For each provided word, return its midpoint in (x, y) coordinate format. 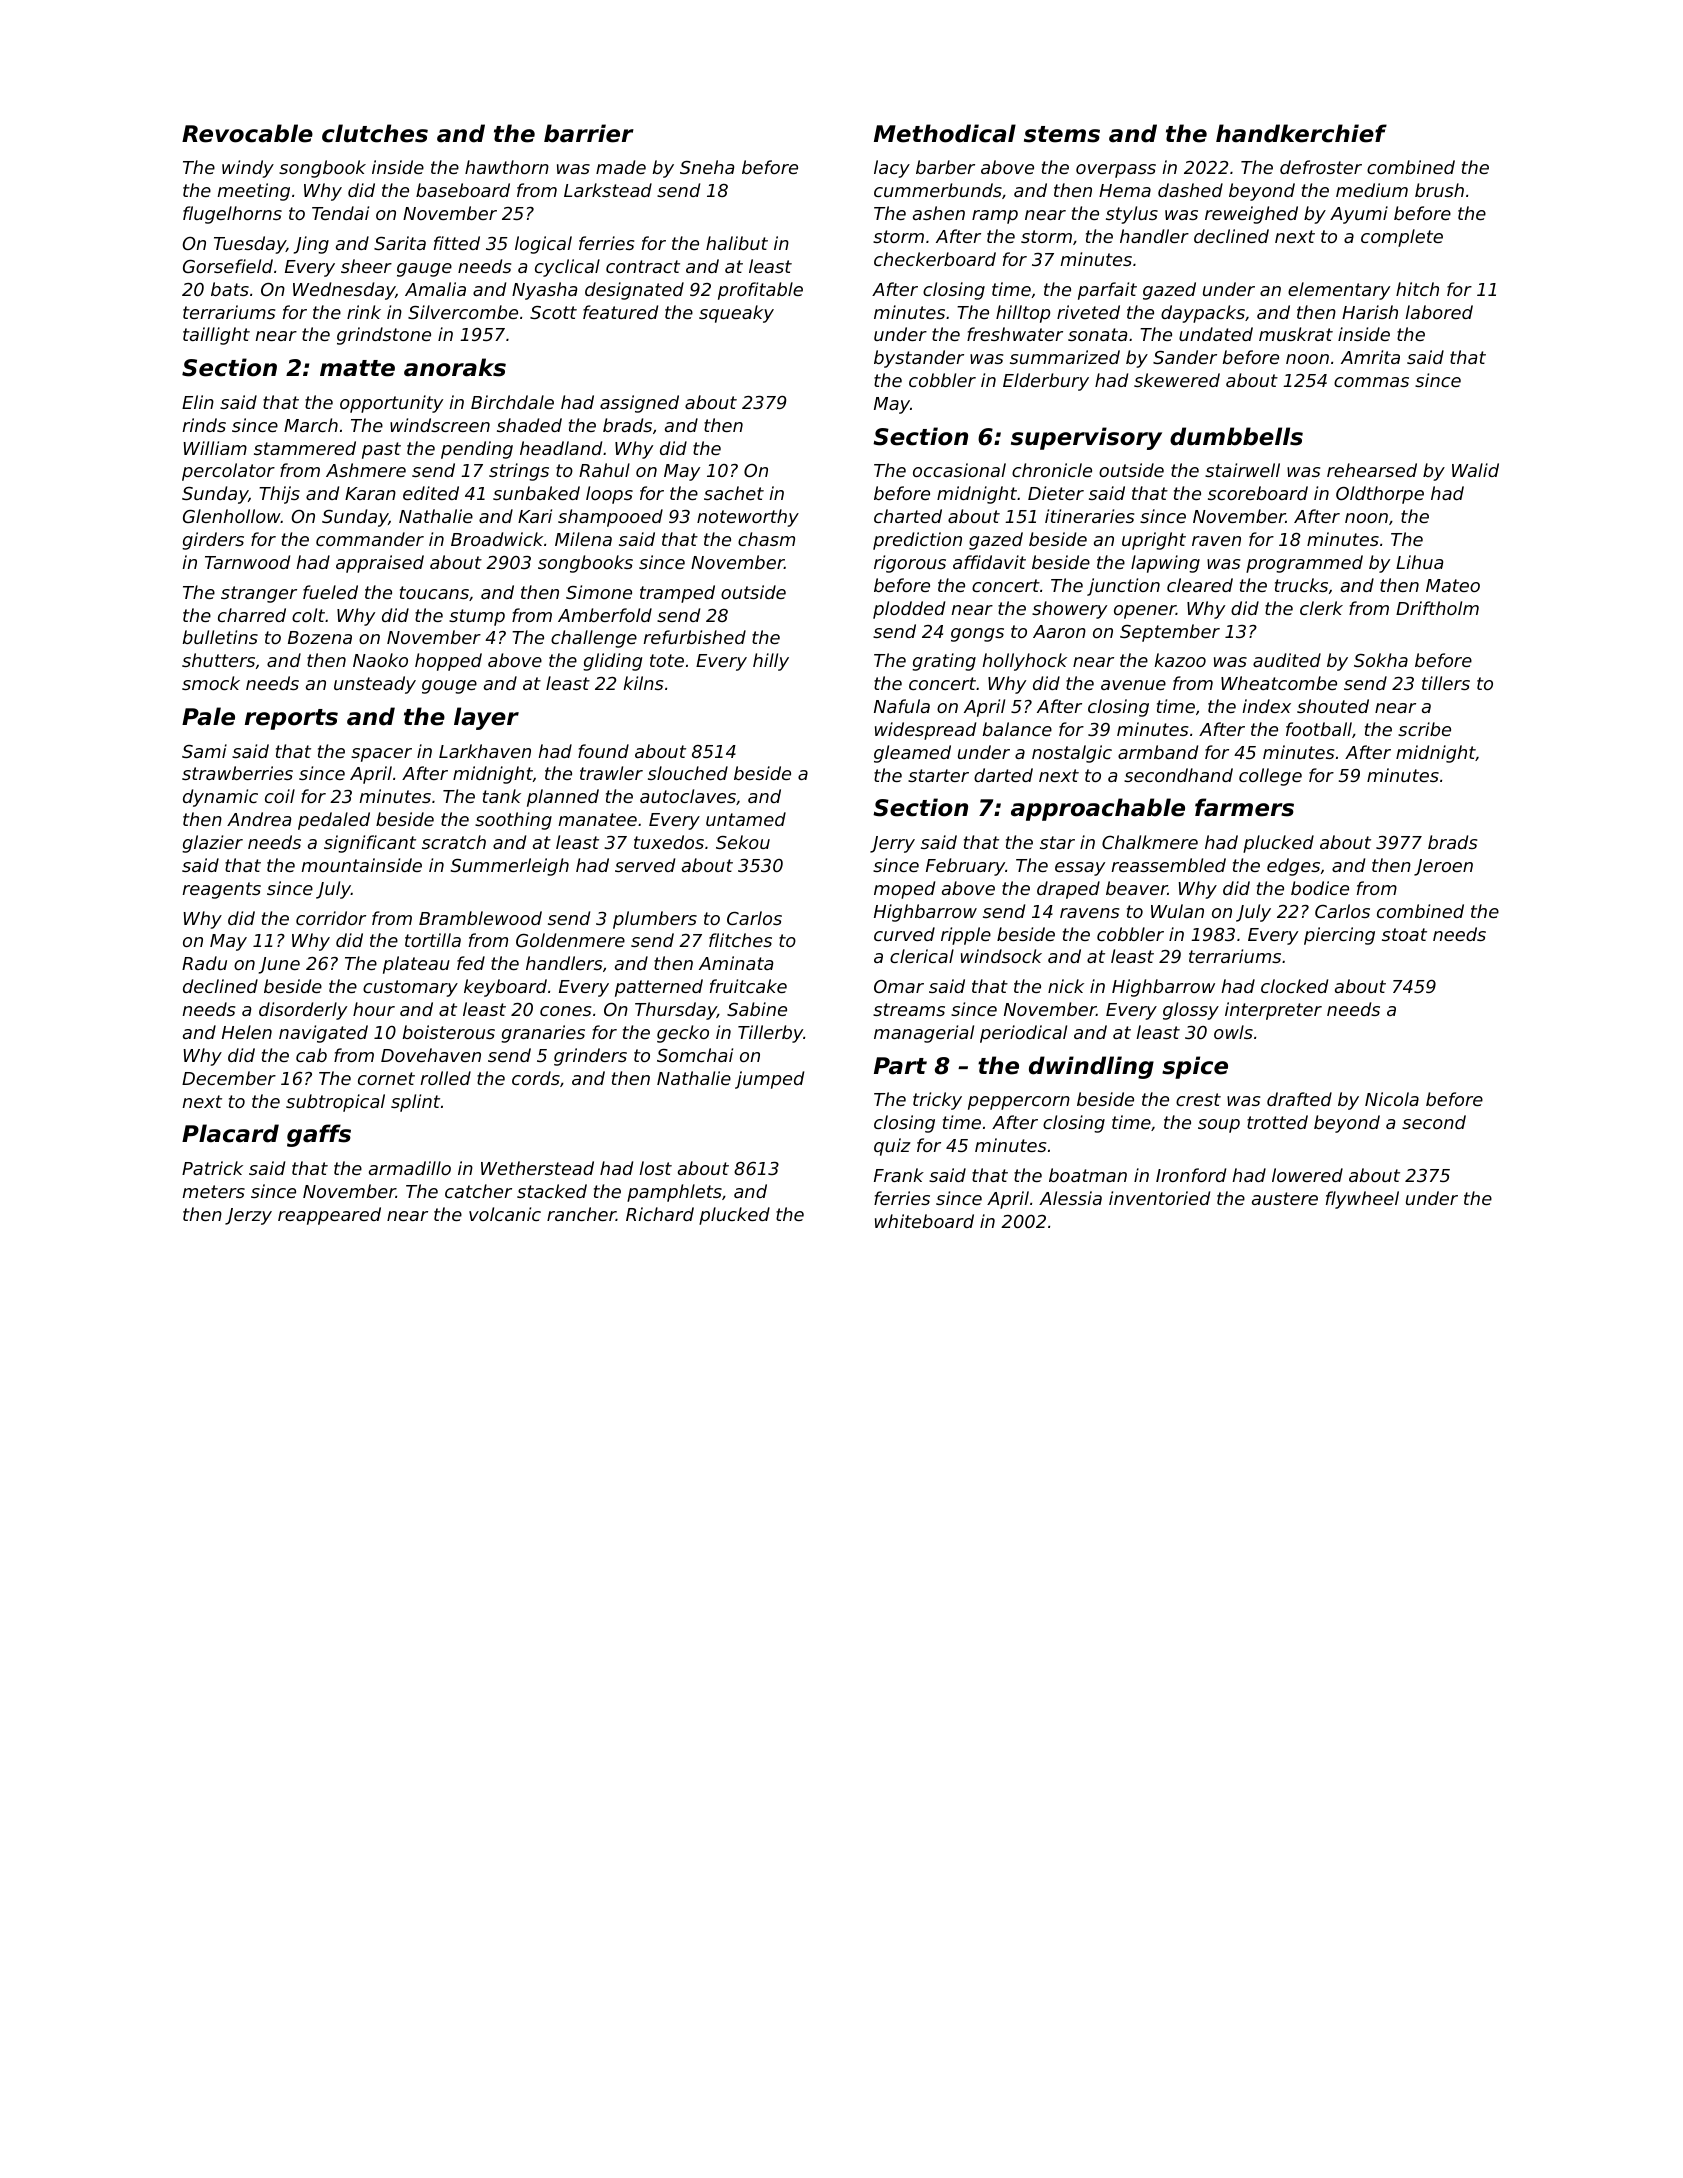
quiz (892, 1147)
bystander (919, 359)
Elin (198, 402)
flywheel (1362, 1200)
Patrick (212, 1168)
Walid (1475, 470)
